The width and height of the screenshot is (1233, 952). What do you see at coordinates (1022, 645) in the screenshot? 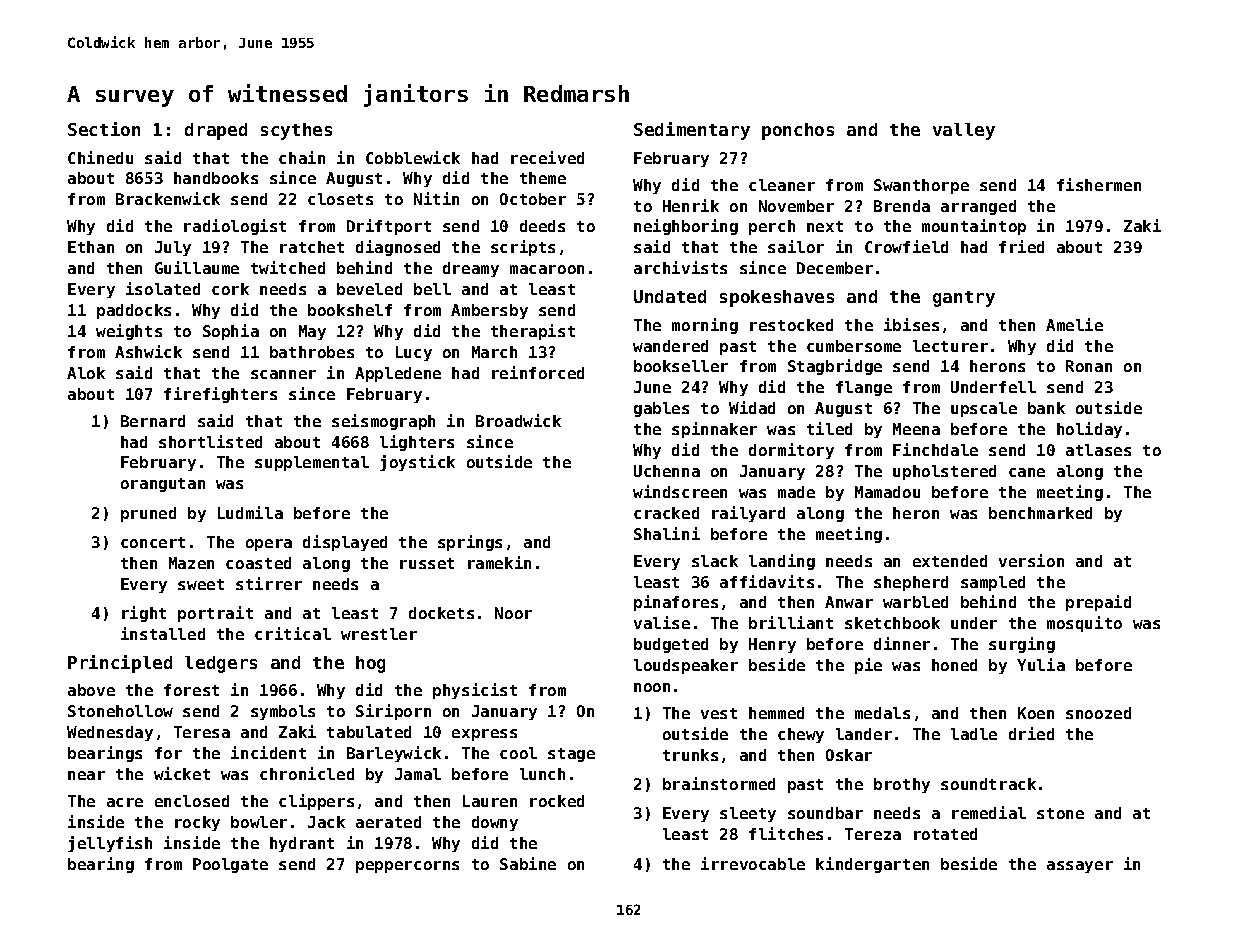
I see `surging` at bounding box center [1022, 645].
